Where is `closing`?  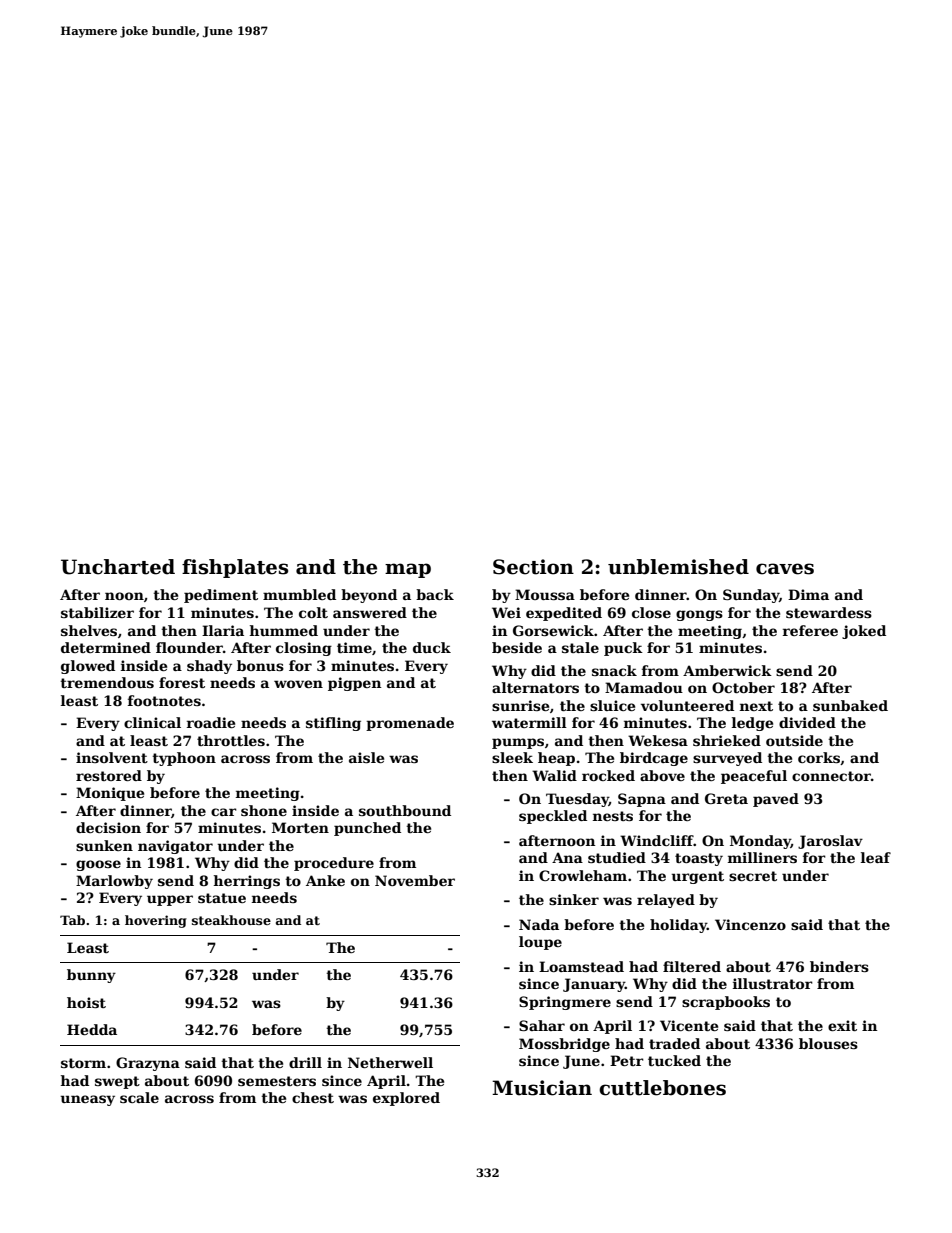 closing is located at coordinates (304, 649).
